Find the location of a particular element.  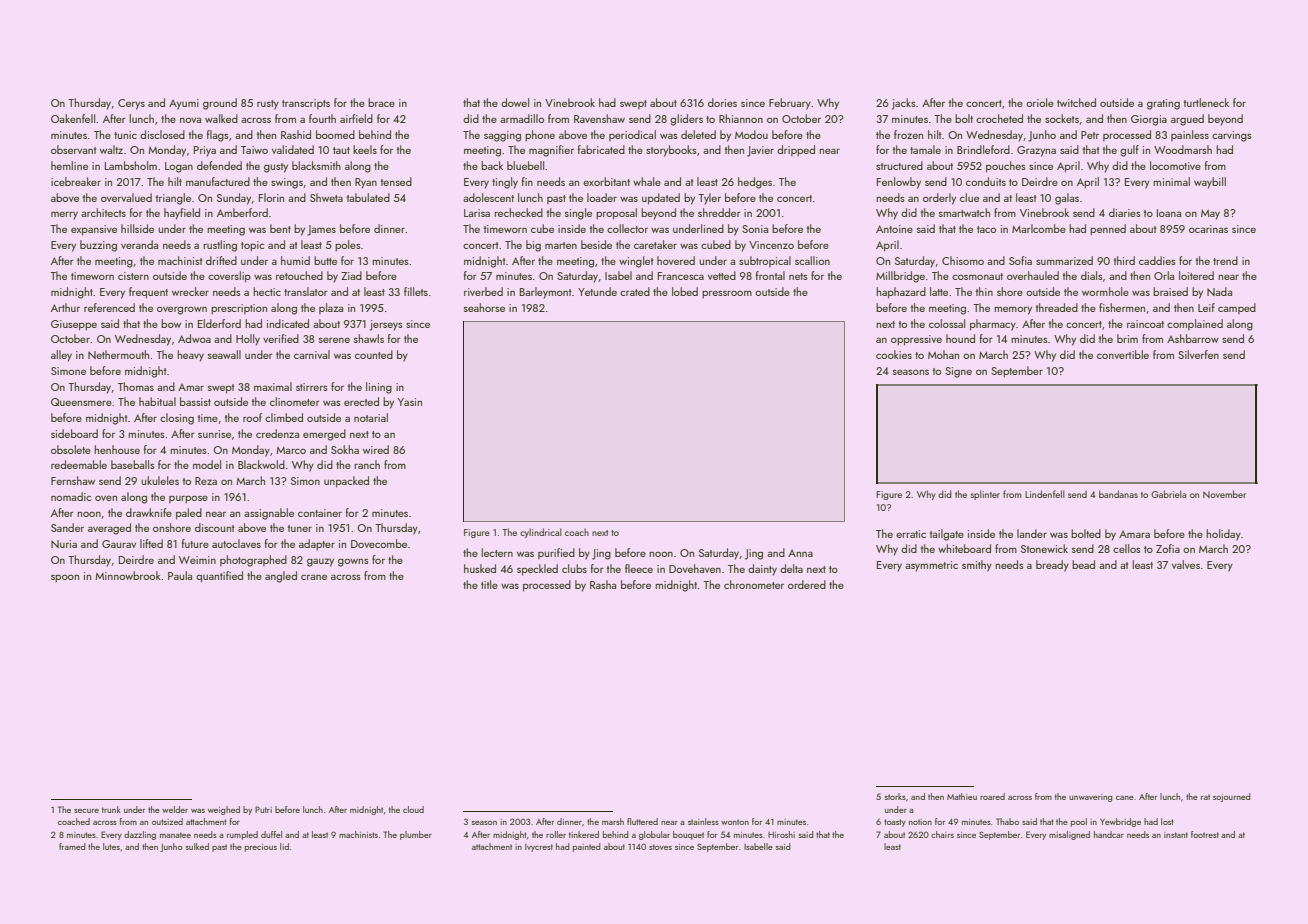

Signe is located at coordinates (958, 372).
